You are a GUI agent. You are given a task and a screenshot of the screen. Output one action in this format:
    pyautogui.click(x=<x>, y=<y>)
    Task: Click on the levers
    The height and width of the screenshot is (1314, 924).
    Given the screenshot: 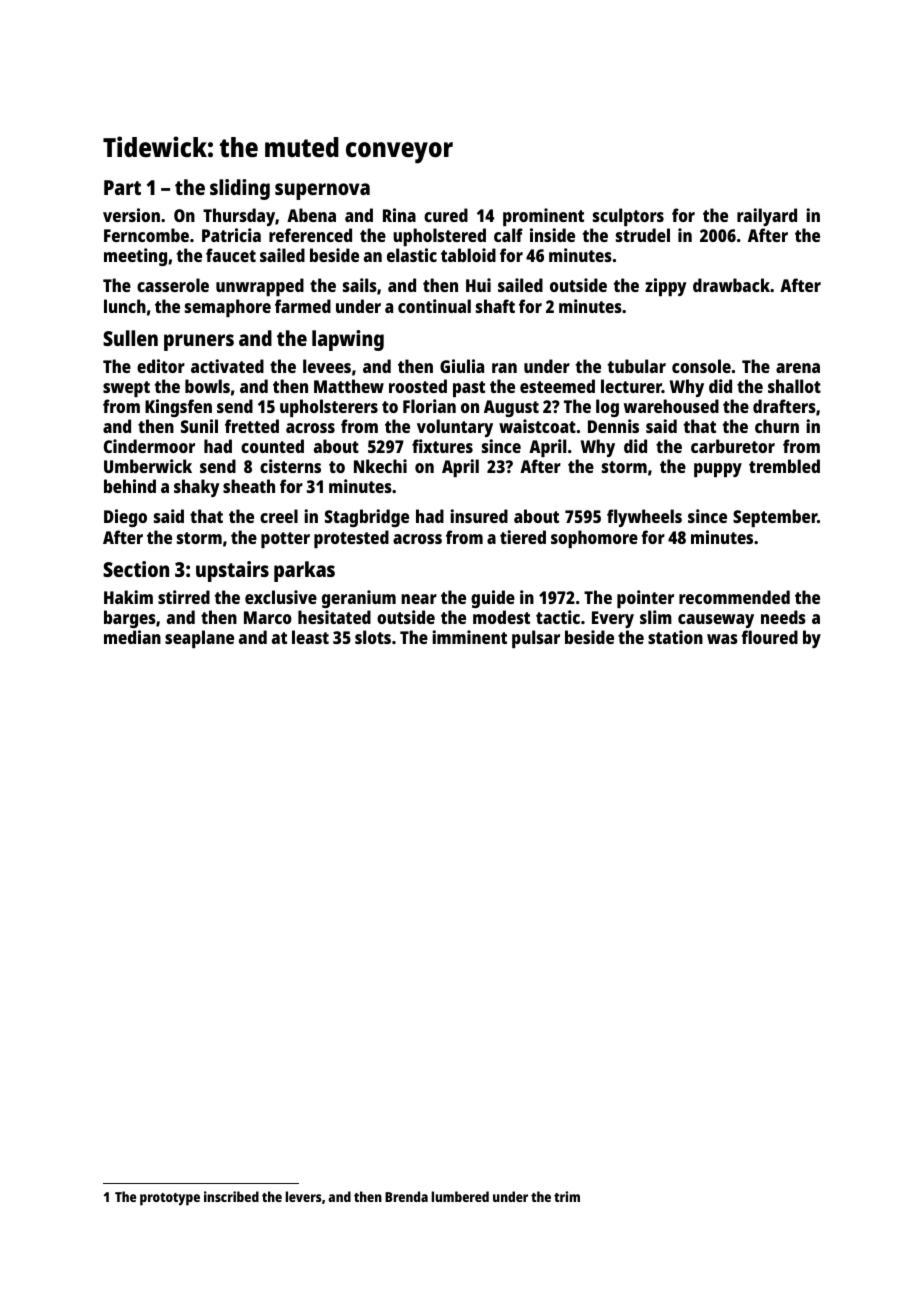 What is the action you would take?
    pyautogui.click(x=303, y=1196)
